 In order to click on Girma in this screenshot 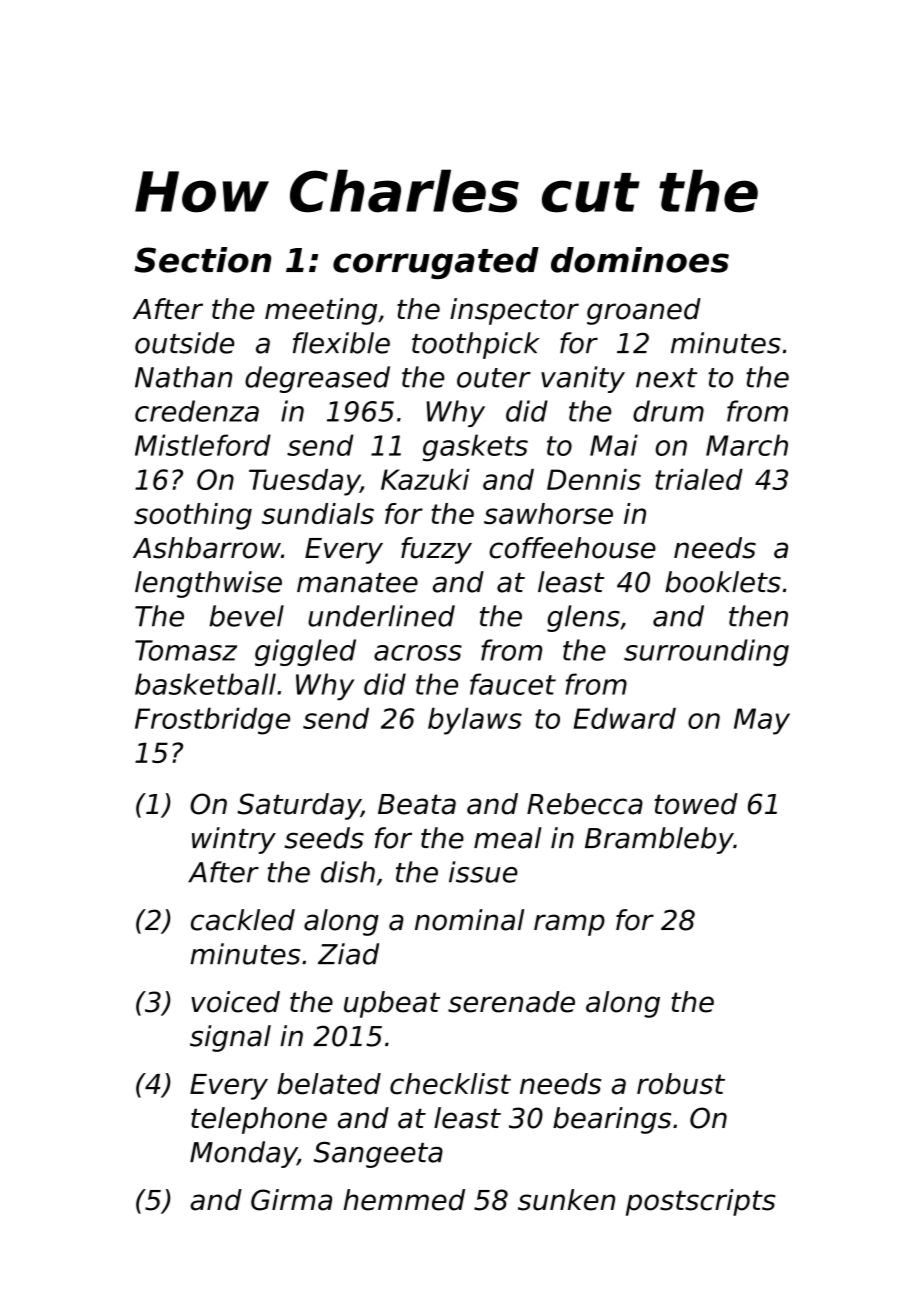, I will do `click(291, 1200)`.
